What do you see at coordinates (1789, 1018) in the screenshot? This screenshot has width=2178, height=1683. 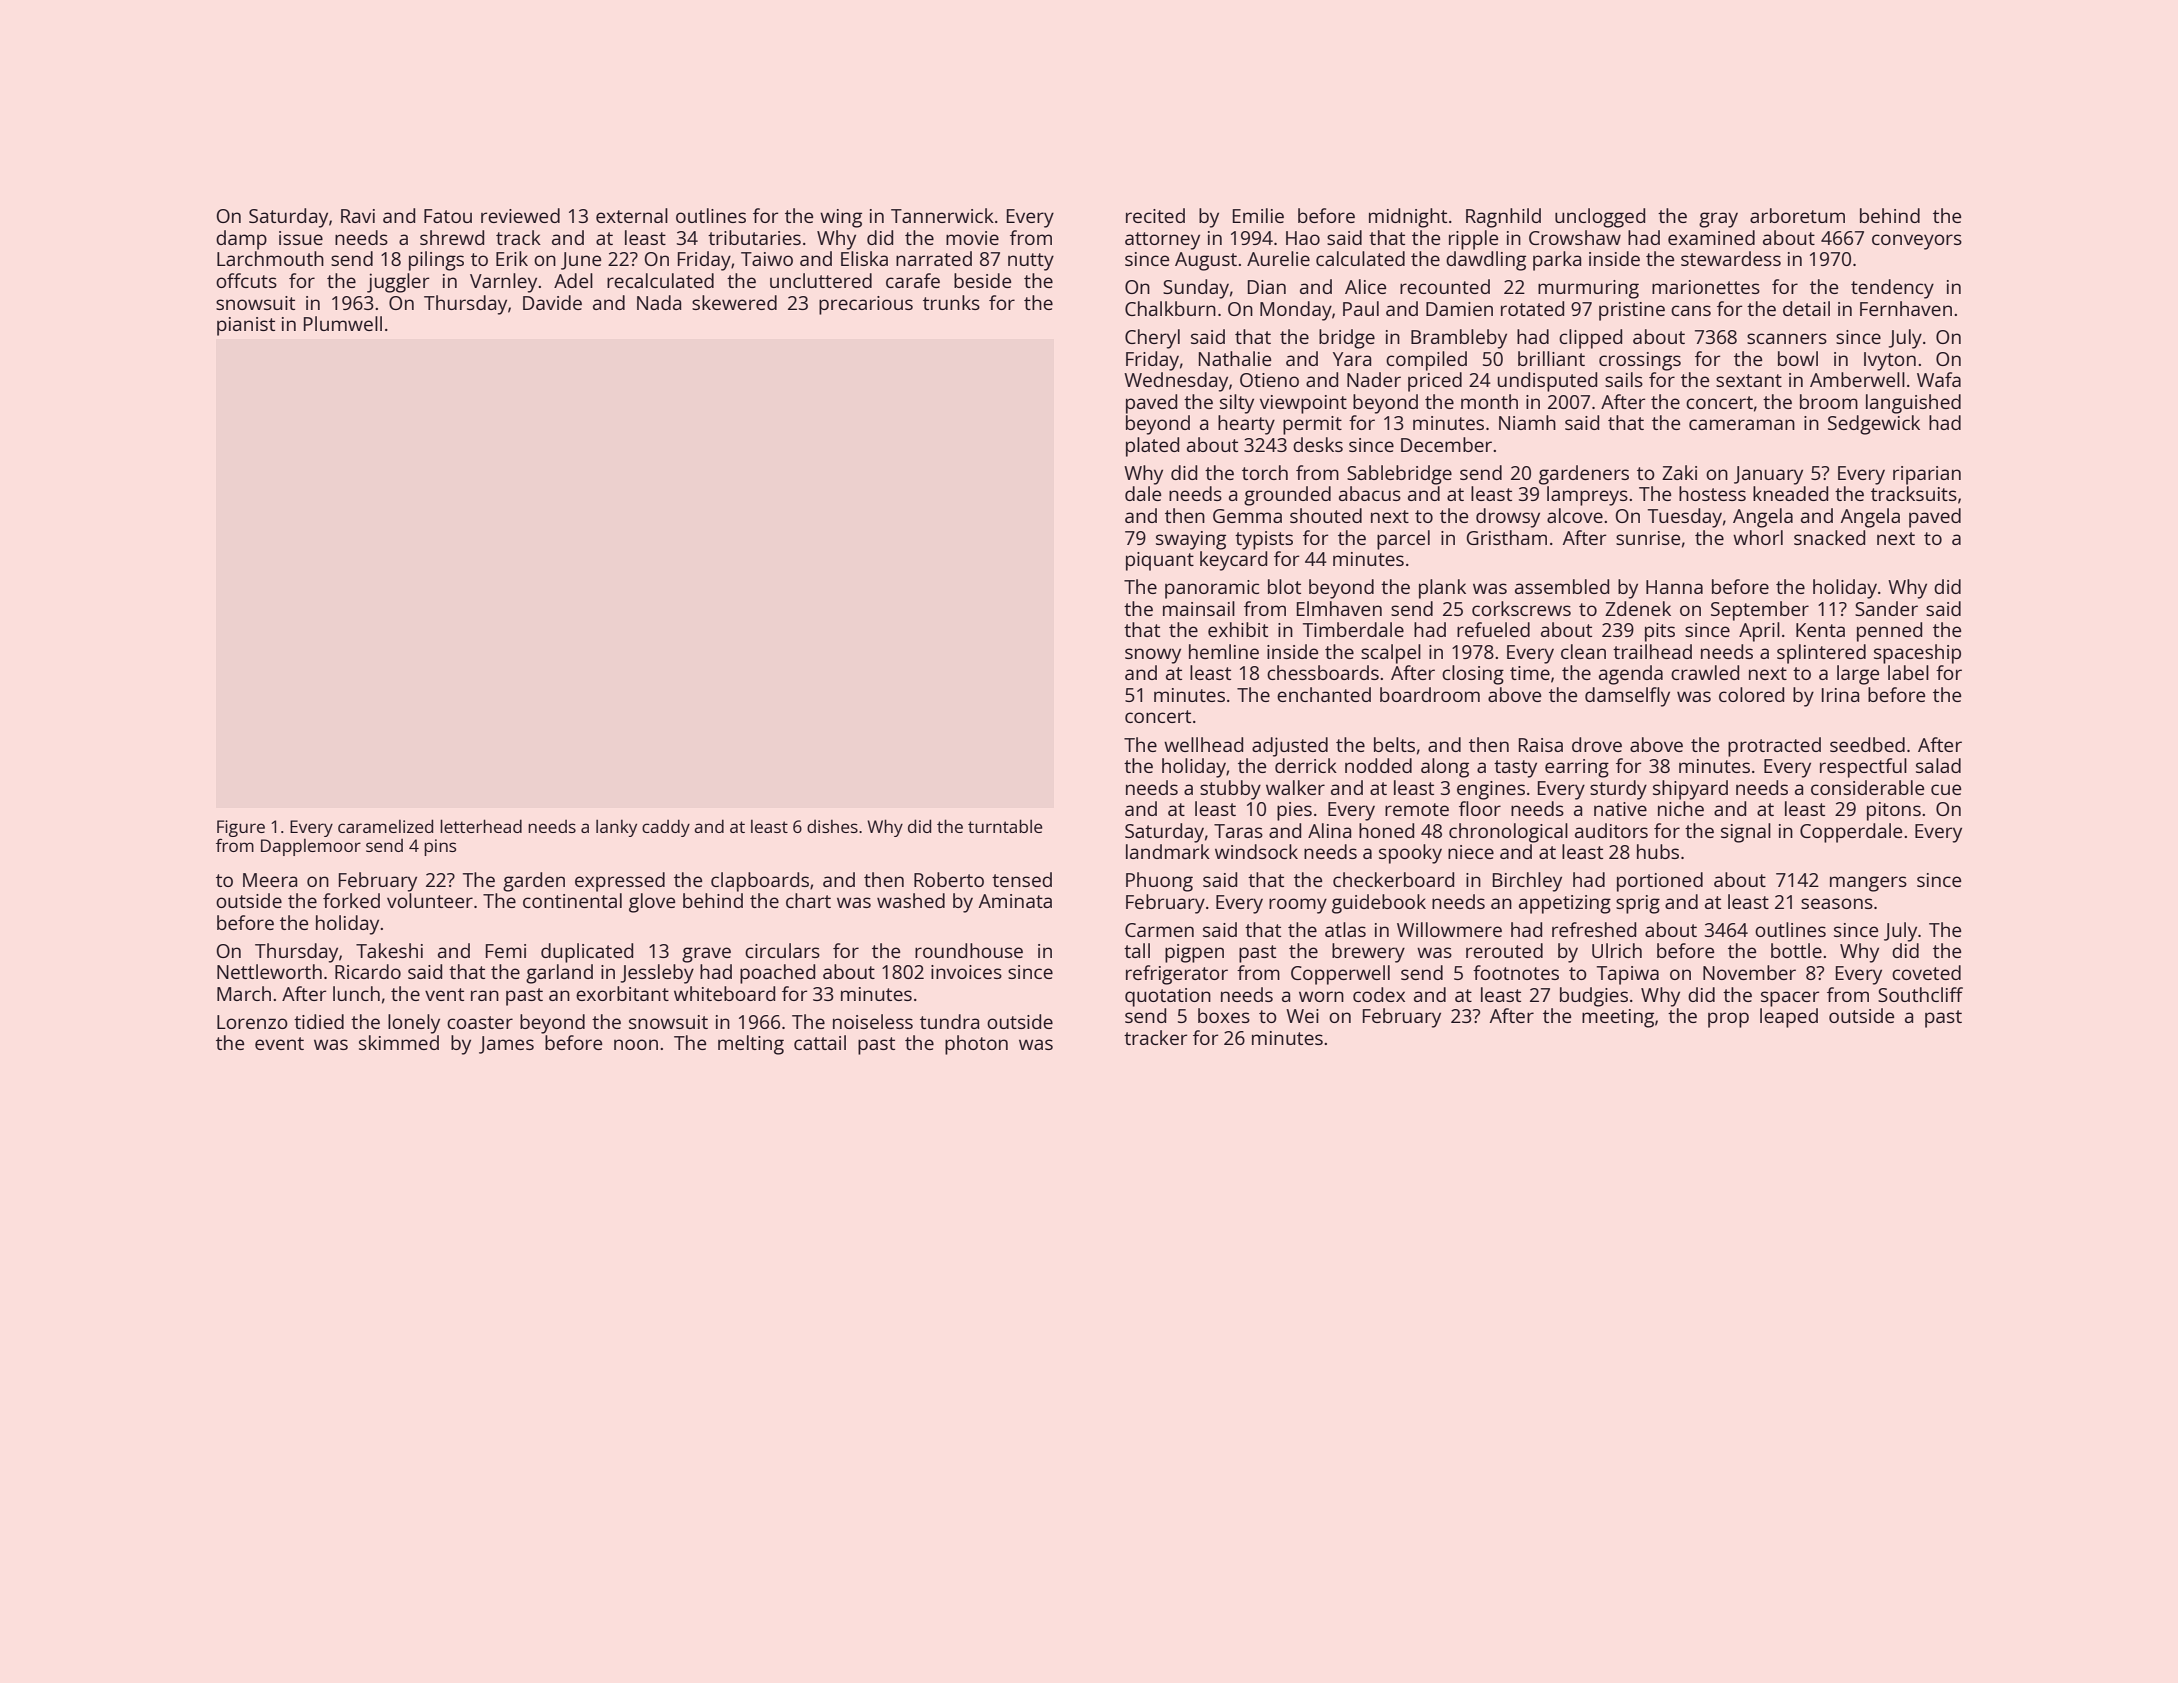 I see `leaped` at bounding box center [1789, 1018].
